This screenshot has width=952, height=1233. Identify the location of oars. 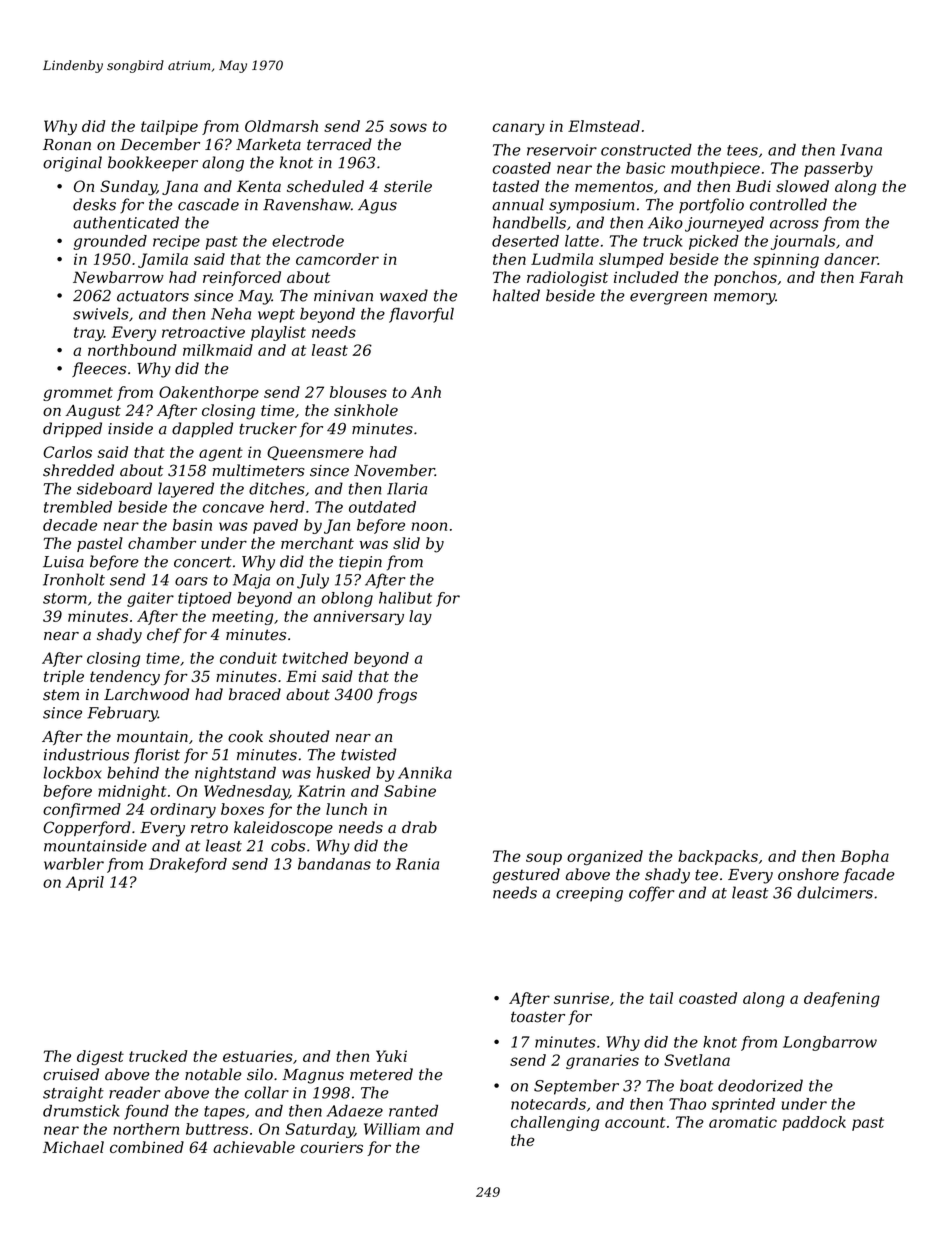
(191, 581).
